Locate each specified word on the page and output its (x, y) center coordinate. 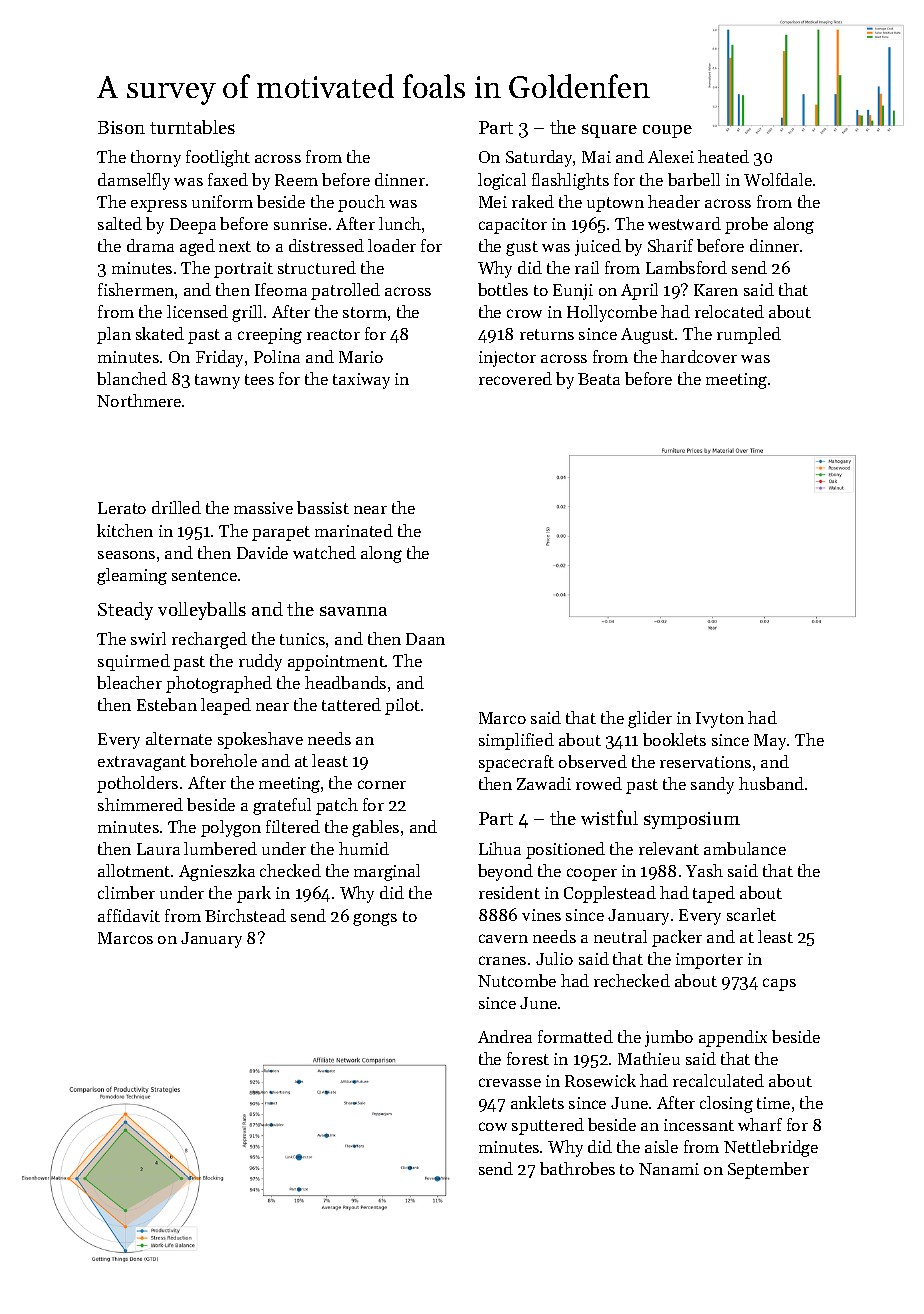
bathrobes (577, 1168)
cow (493, 1126)
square (609, 131)
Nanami (669, 1169)
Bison (121, 127)
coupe (667, 131)
